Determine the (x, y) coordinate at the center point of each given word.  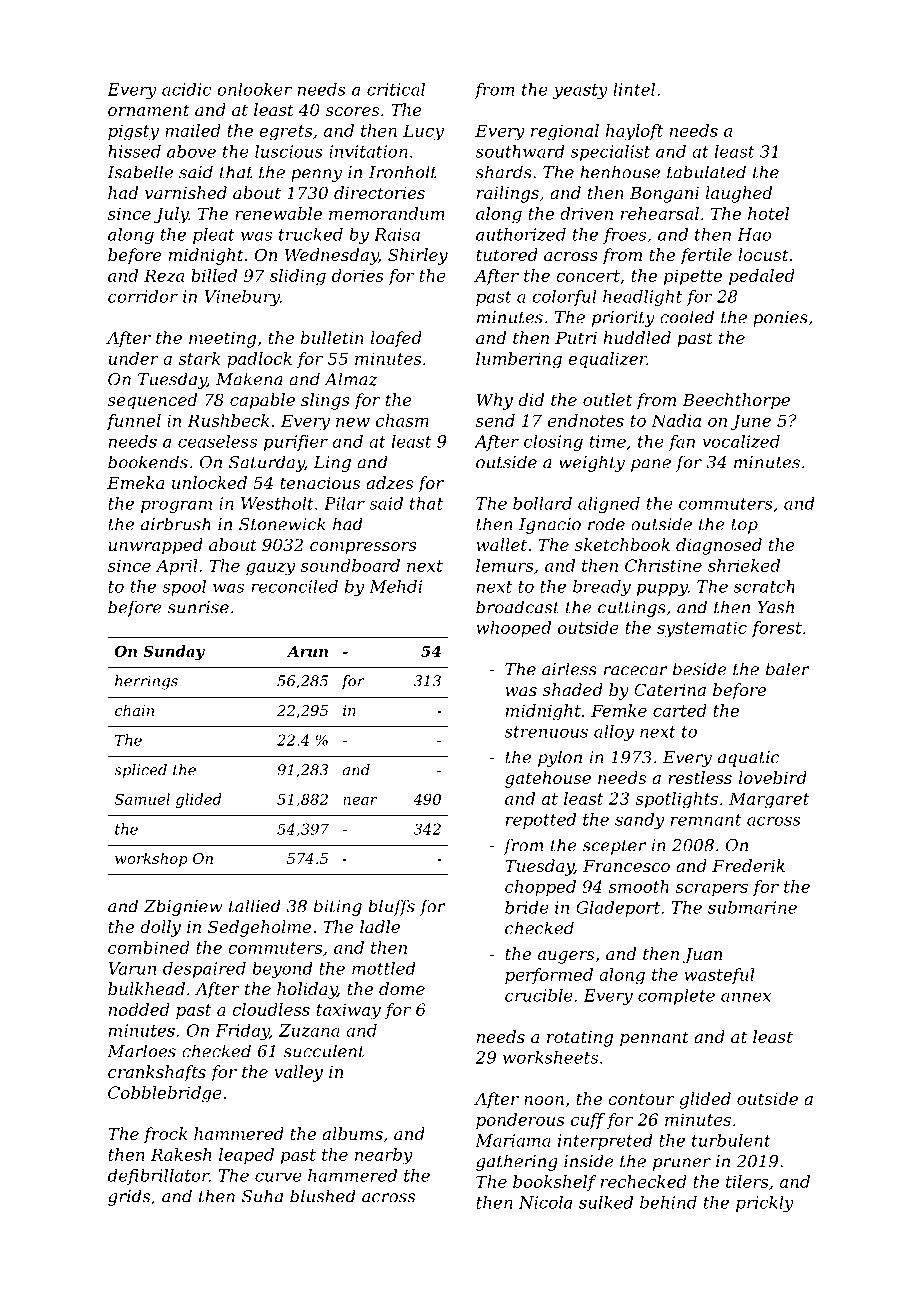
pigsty (133, 132)
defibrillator (158, 1177)
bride (527, 907)
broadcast (517, 607)
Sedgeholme (259, 928)
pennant (654, 1039)
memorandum (386, 213)
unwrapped (156, 546)
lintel (634, 89)
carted (680, 710)
